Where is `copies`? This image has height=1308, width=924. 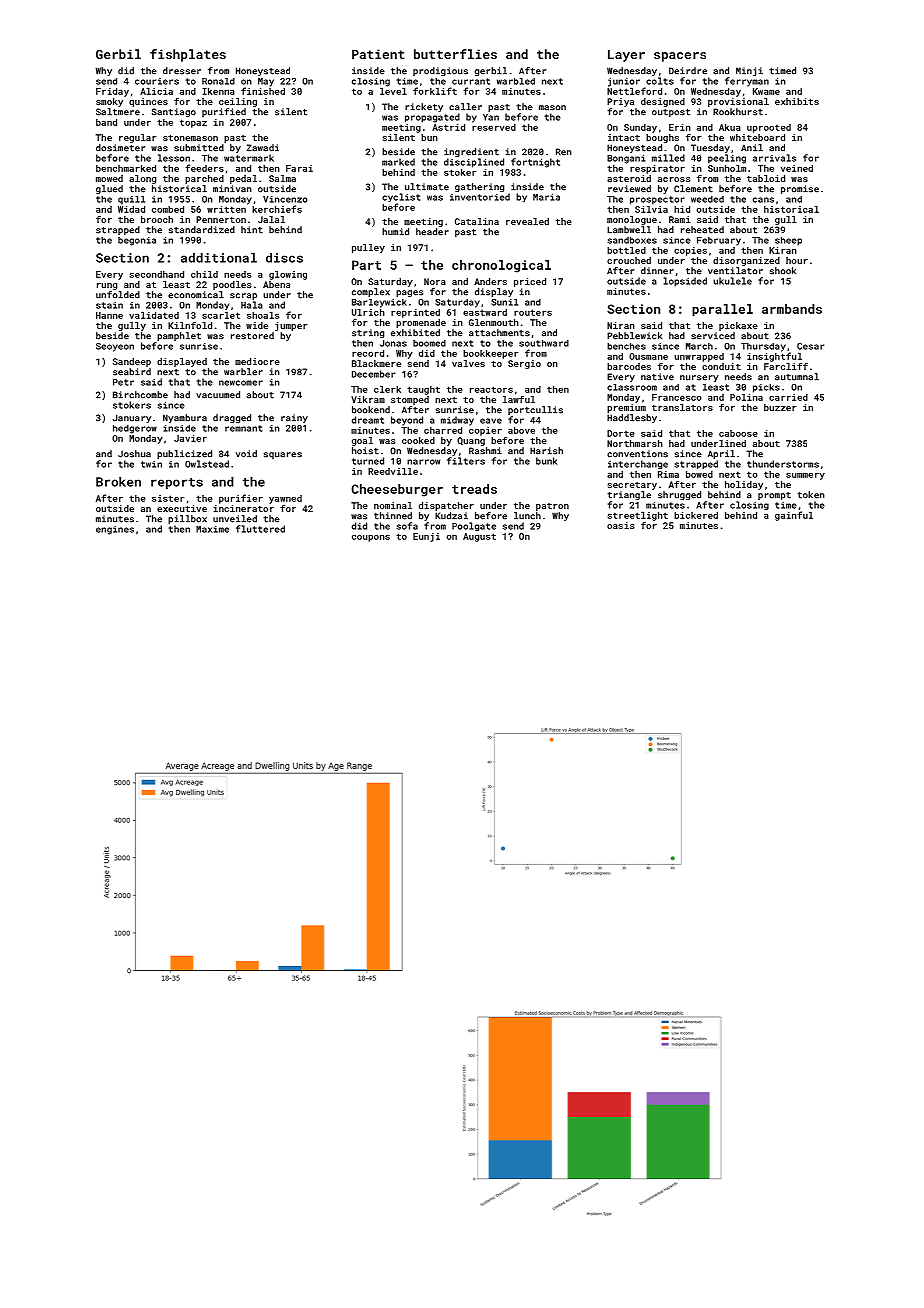 copies is located at coordinates (690, 251).
